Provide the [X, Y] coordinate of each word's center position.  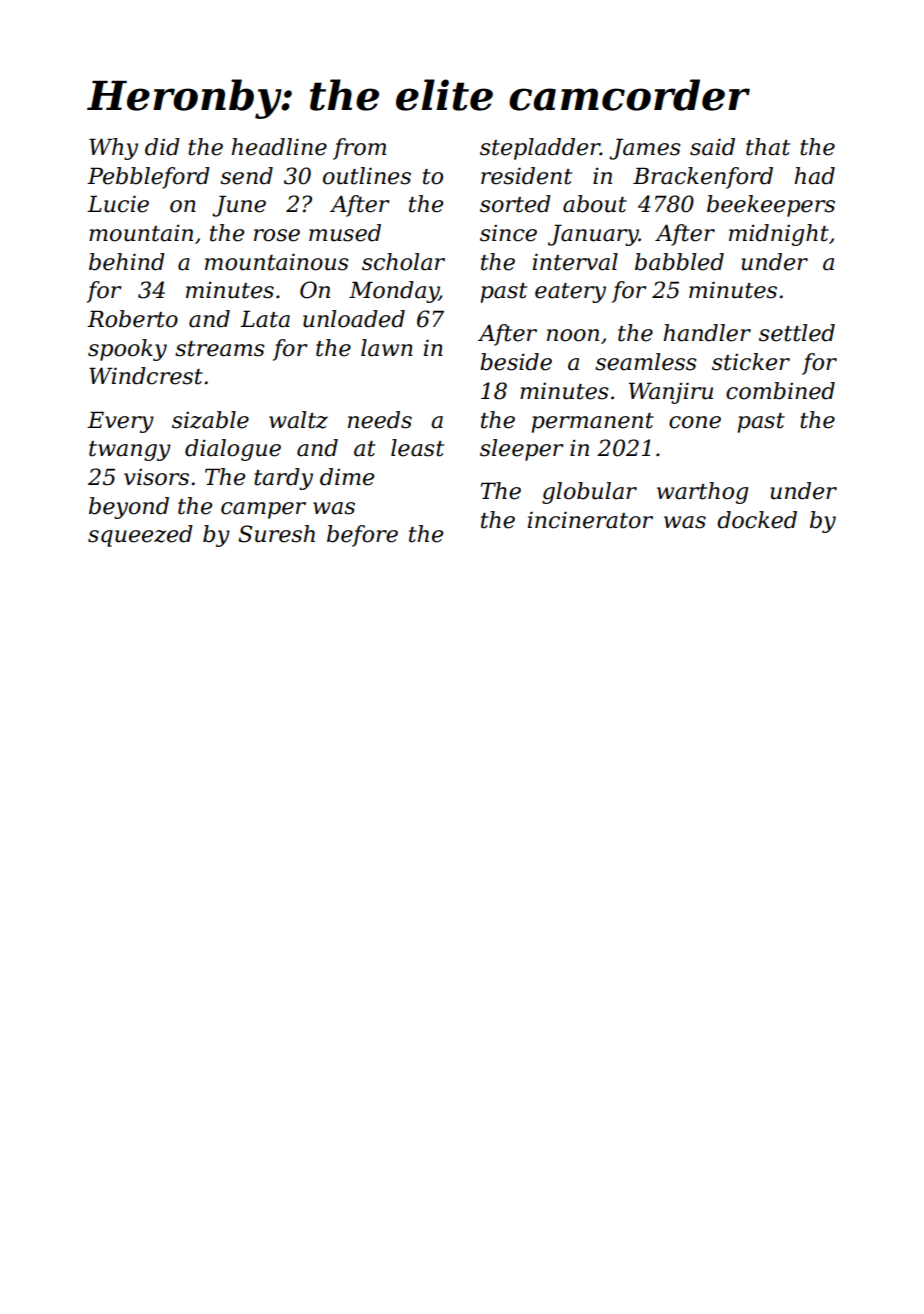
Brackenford [703, 178]
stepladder [540, 149]
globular [589, 493]
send [246, 176]
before [362, 536]
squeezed [140, 536]
